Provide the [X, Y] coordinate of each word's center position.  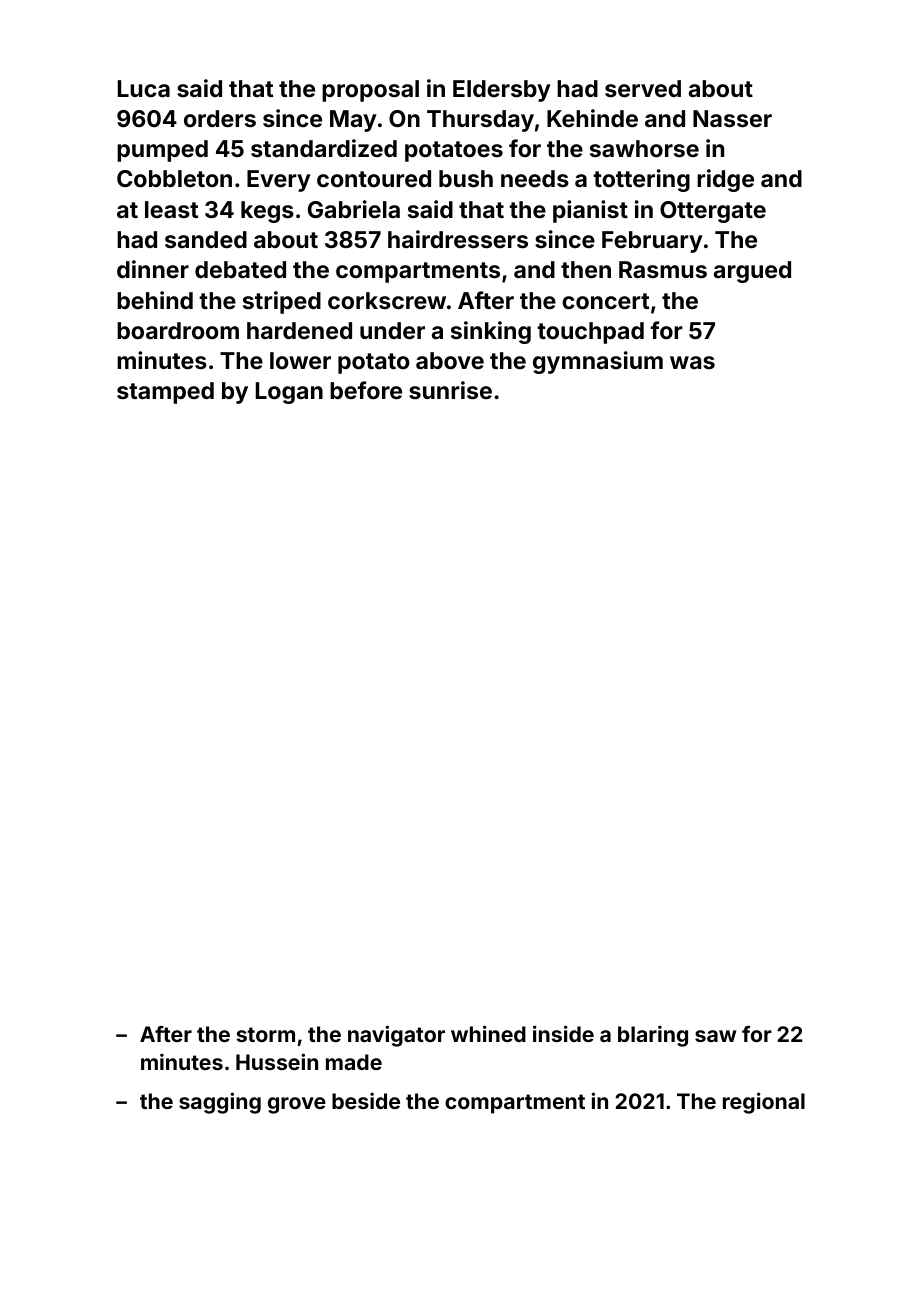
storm [266, 1034]
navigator [396, 1036]
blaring [653, 1036]
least [171, 209]
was [692, 362]
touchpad [590, 333]
